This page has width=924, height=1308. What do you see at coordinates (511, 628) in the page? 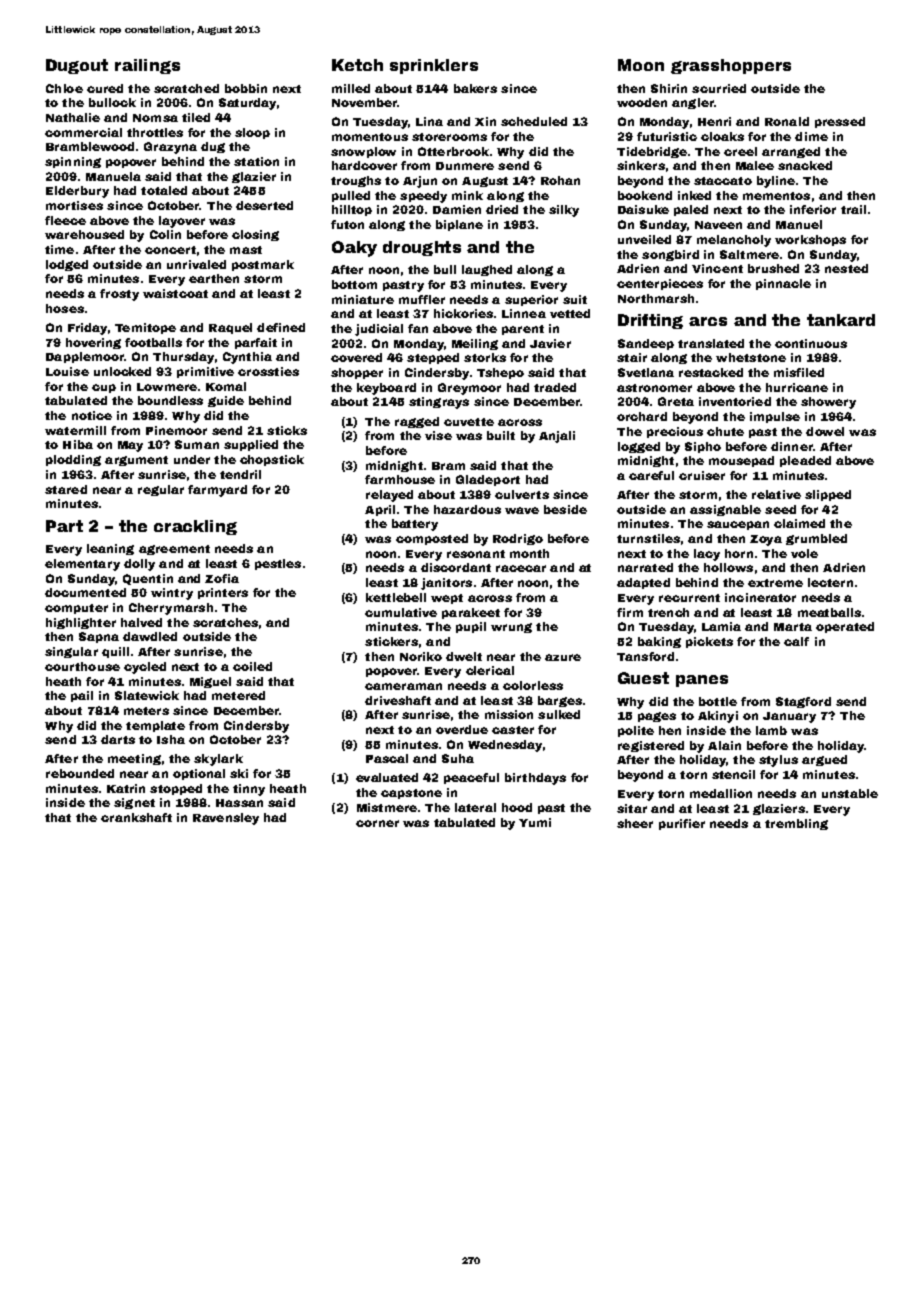
I see `wrung` at bounding box center [511, 628].
